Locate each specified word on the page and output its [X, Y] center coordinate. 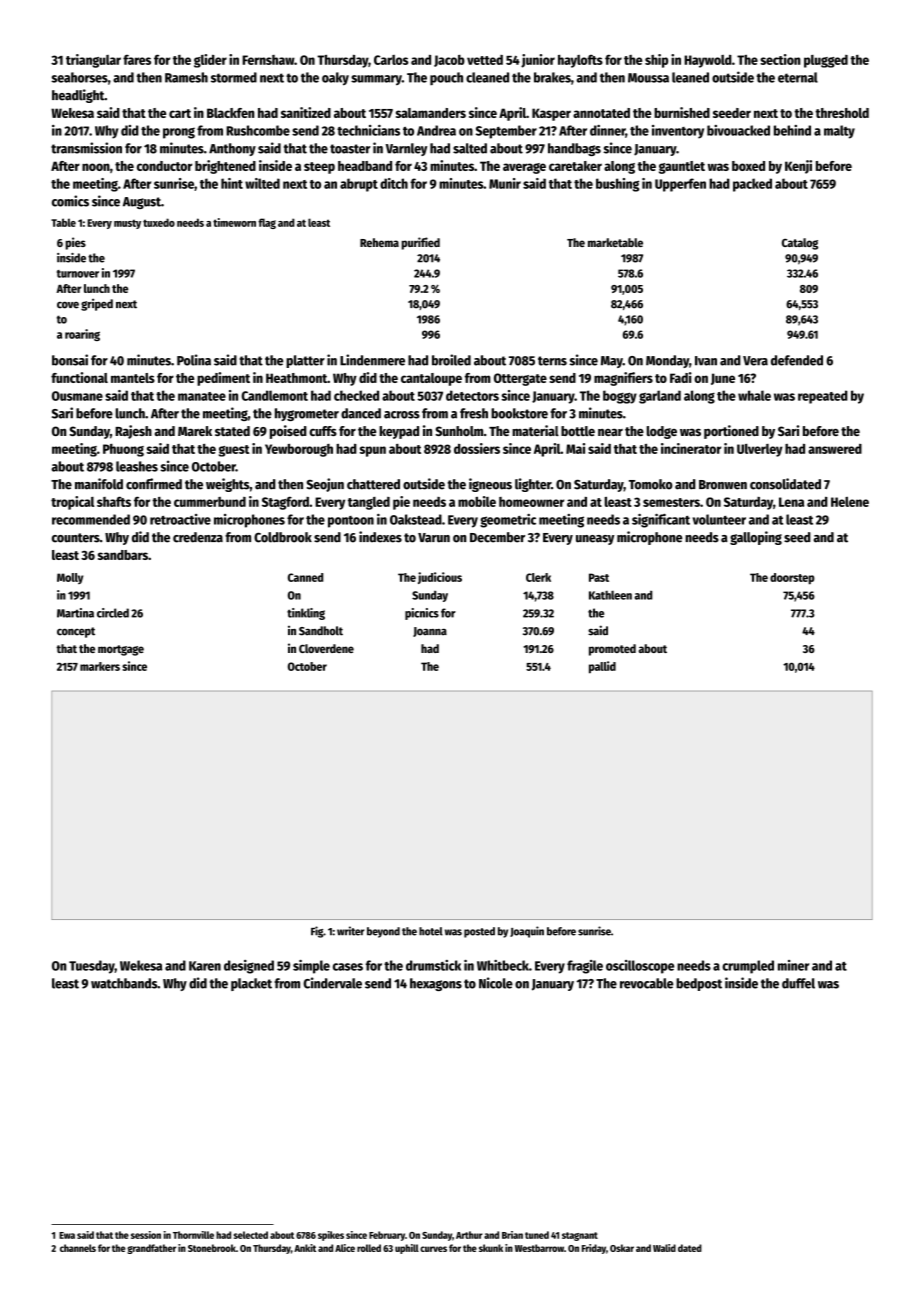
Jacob [449, 61]
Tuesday [92, 967]
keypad [399, 432]
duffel [798, 983]
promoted [612, 650]
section [780, 59]
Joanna [430, 632]
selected [251, 1235]
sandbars [123, 555]
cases [348, 967]
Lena [791, 502]
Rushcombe [258, 130]
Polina [194, 360]
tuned [537, 1235]
